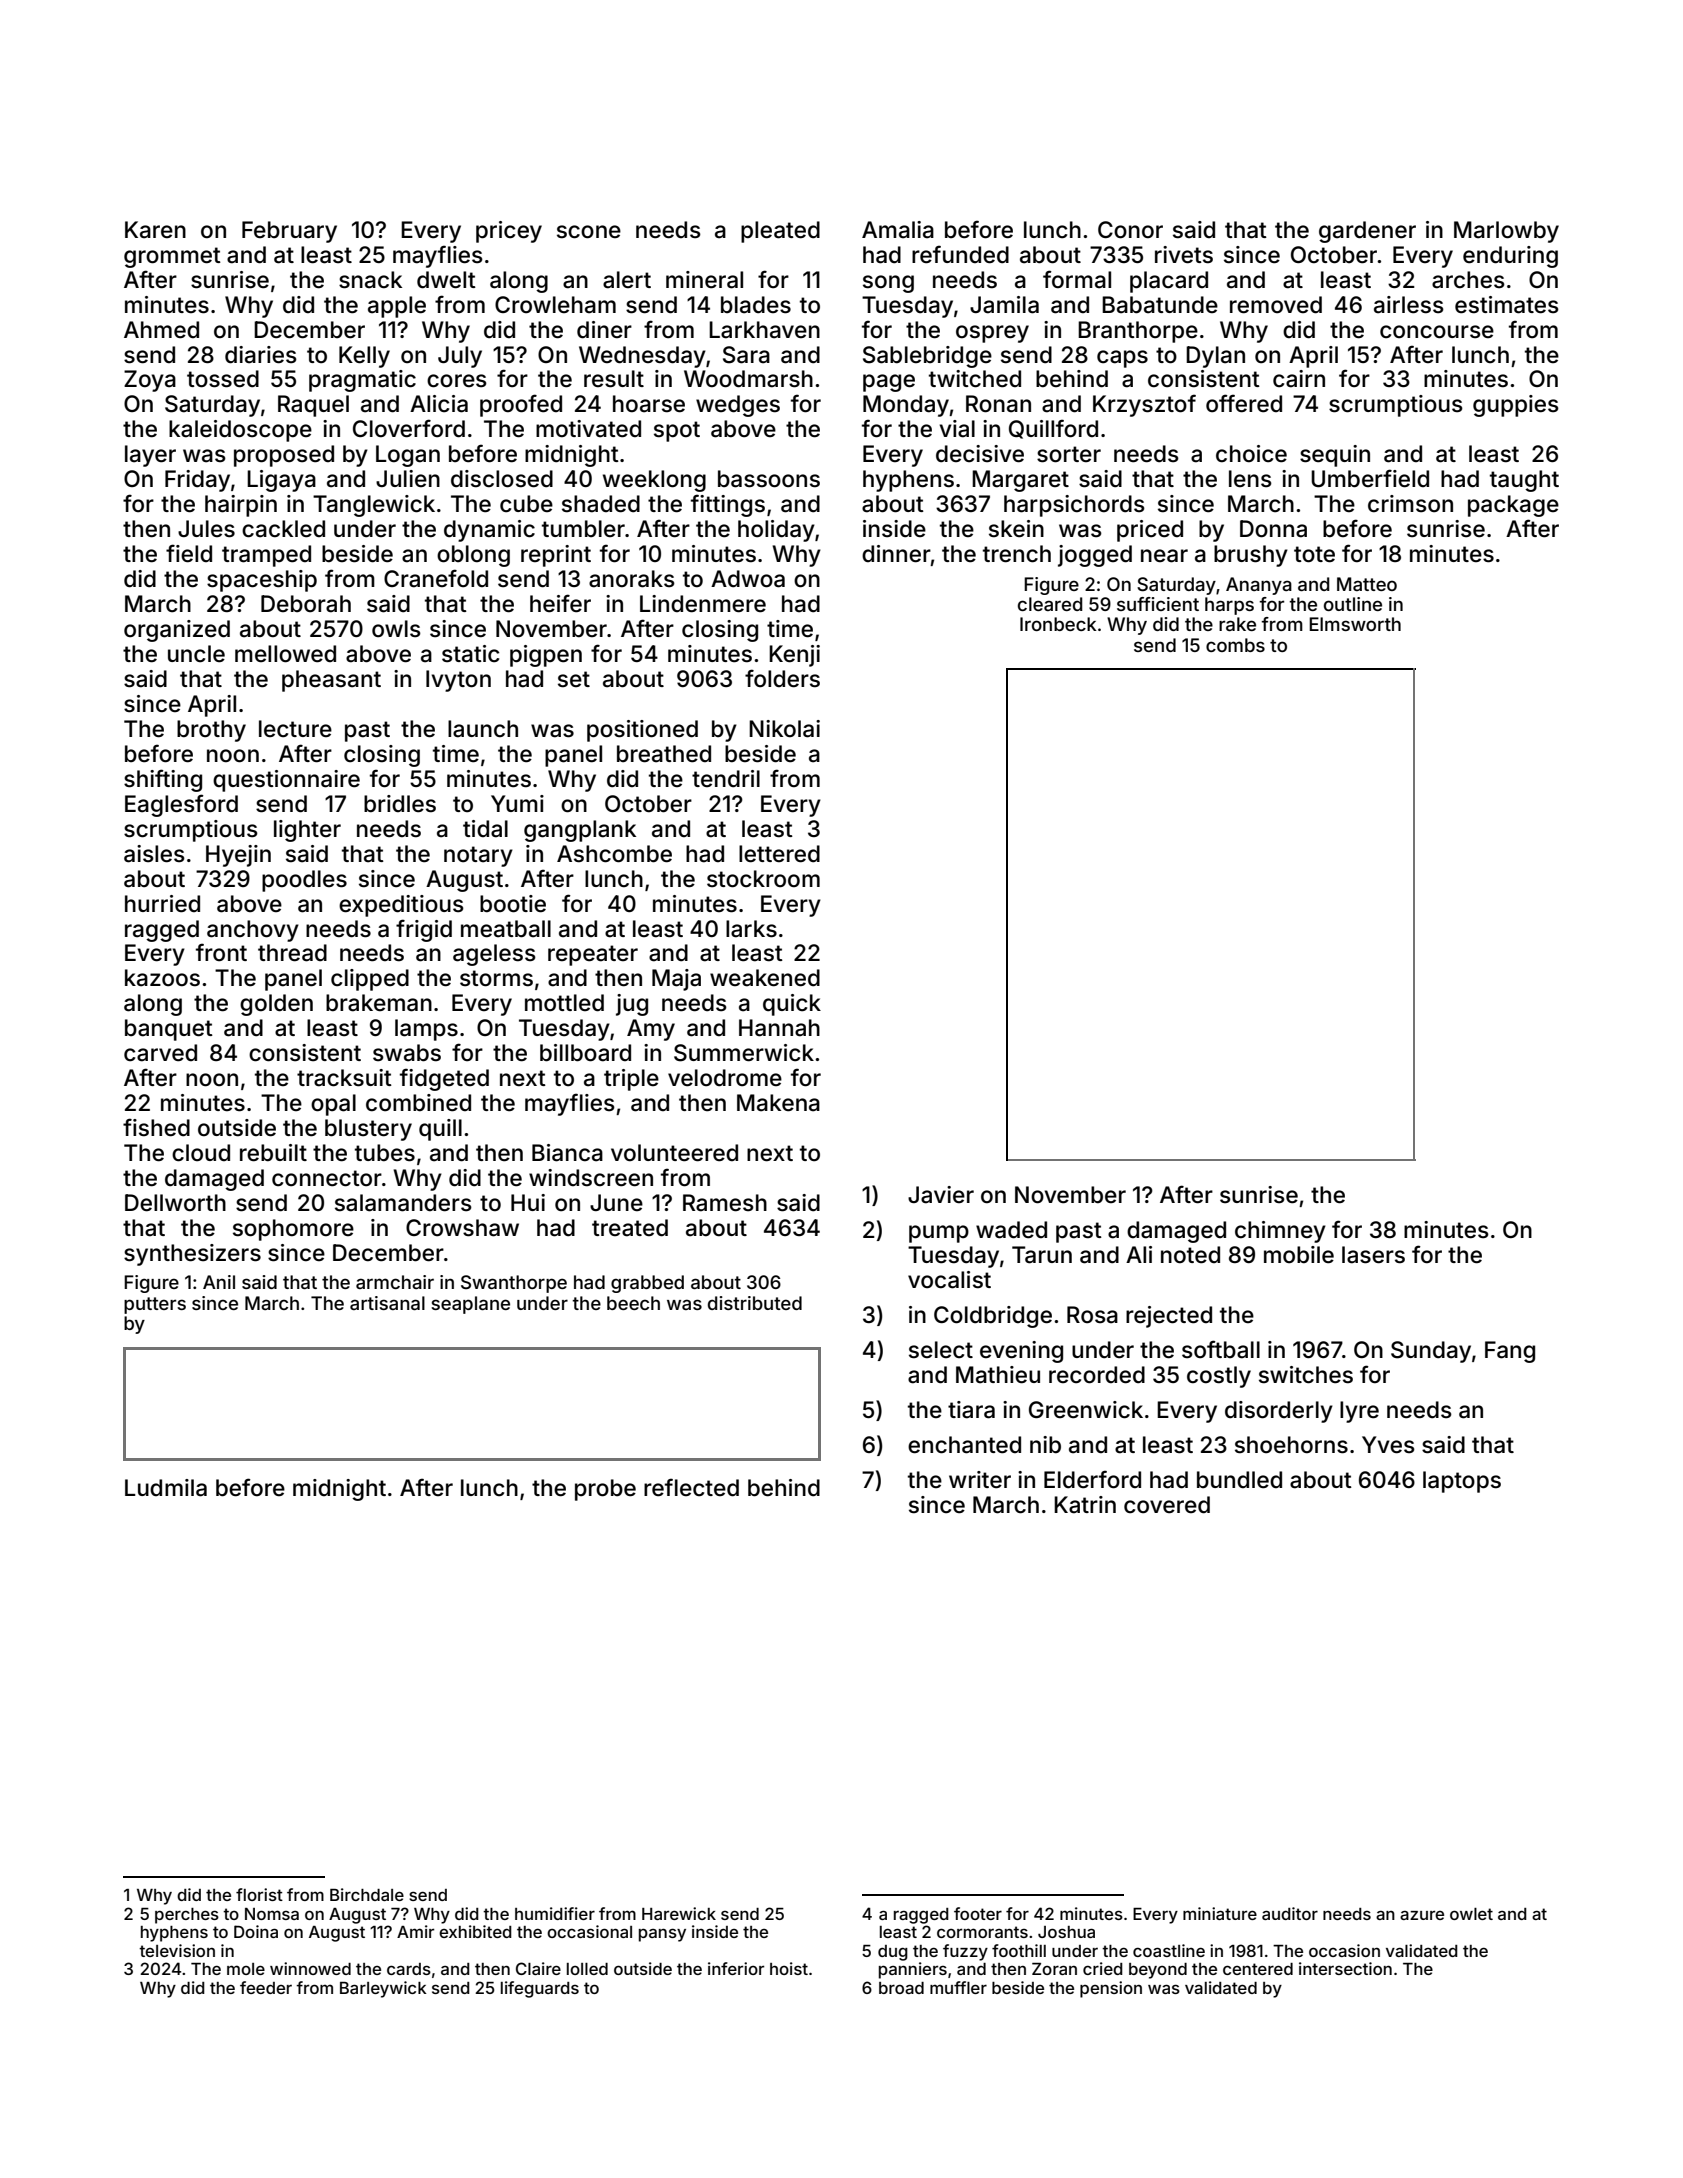 This image has width=1683, height=2178. Describe the element at coordinates (591, 1178) in the image. I see `windscreen` at that location.
